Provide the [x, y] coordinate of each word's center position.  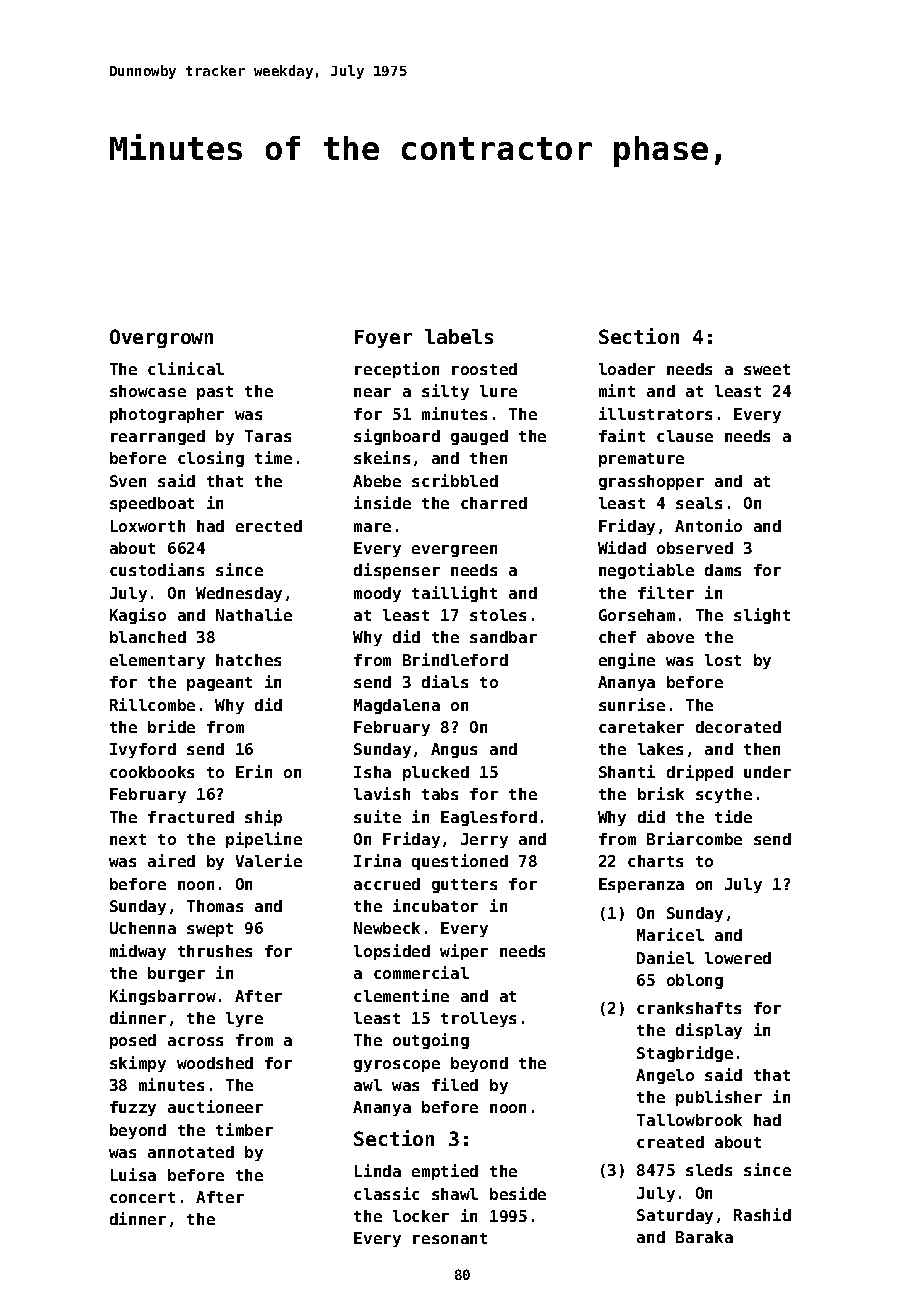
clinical [186, 368]
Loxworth [148, 526]
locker [421, 1216]
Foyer [383, 339]
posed [133, 1041]
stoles [498, 615]
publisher [719, 1098]
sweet [767, 369]
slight [762, 616]
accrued [387, 884]
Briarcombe [694, 838]
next [128, 839]
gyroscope [397, 1066]
